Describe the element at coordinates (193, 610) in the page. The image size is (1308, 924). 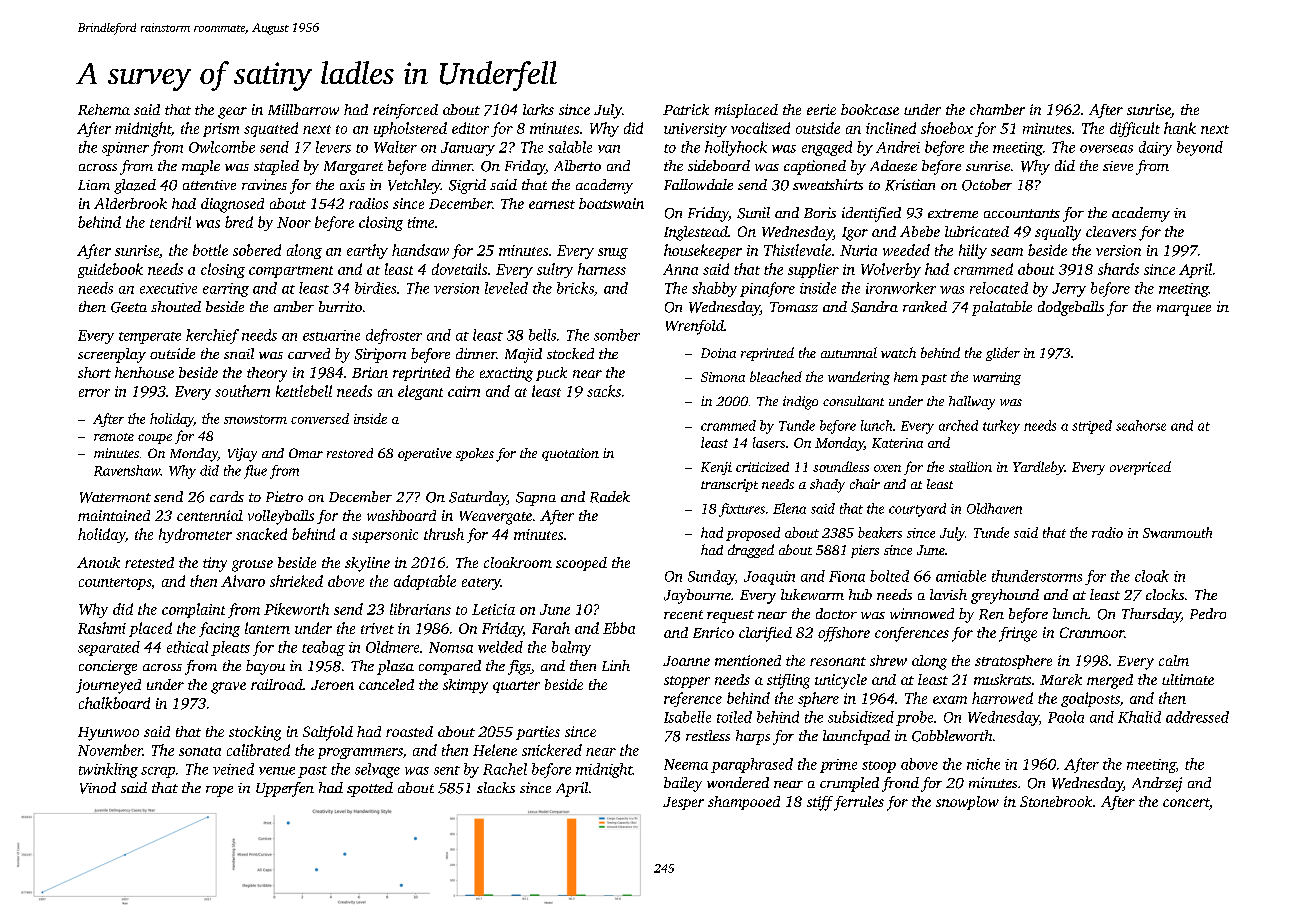
I see `complaint` at that location.
